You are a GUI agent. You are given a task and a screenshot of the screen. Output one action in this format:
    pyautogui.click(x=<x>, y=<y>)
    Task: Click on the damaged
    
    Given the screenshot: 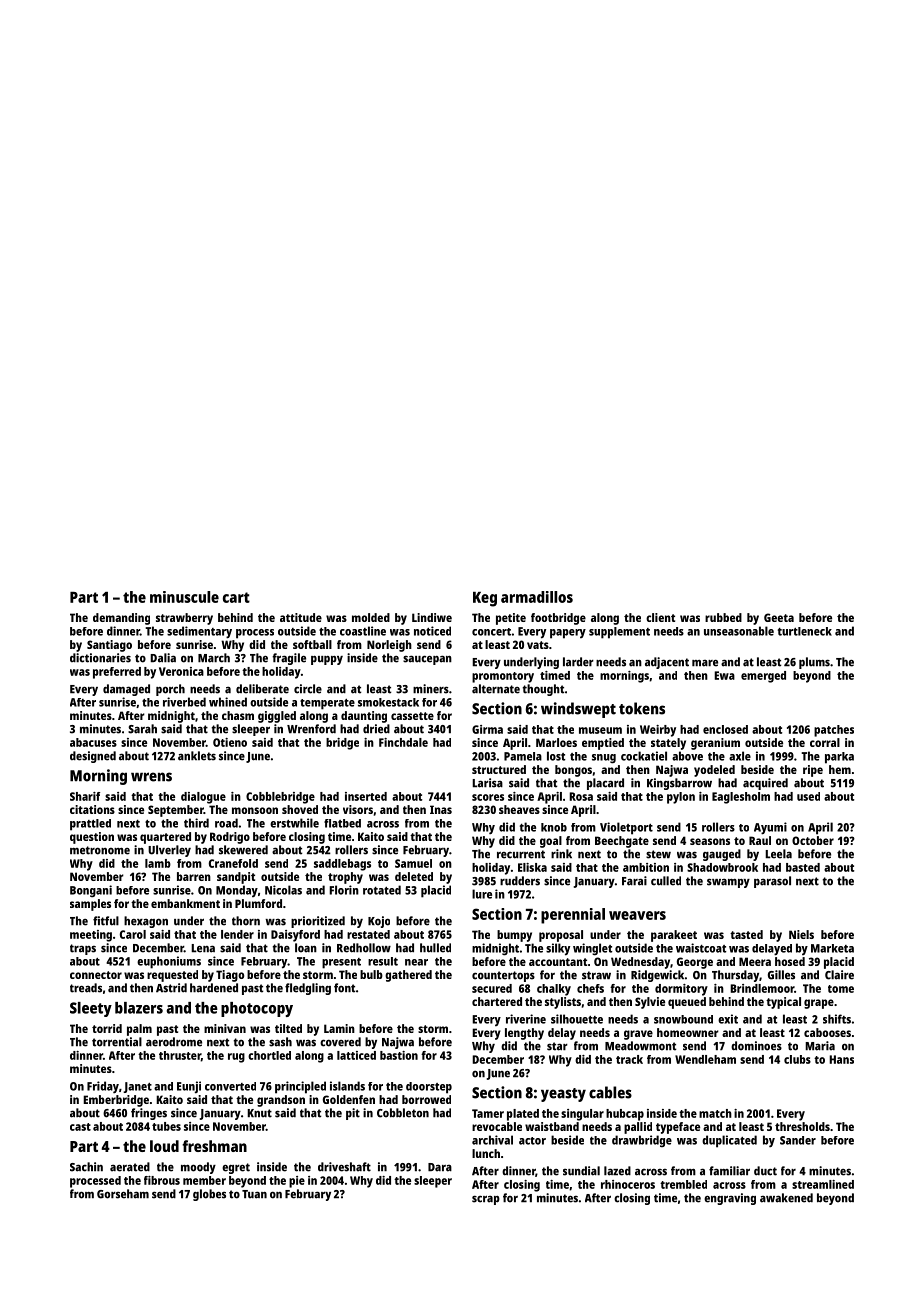 What is the action you would take?
    pyautogui.click(x=126, y=690)
